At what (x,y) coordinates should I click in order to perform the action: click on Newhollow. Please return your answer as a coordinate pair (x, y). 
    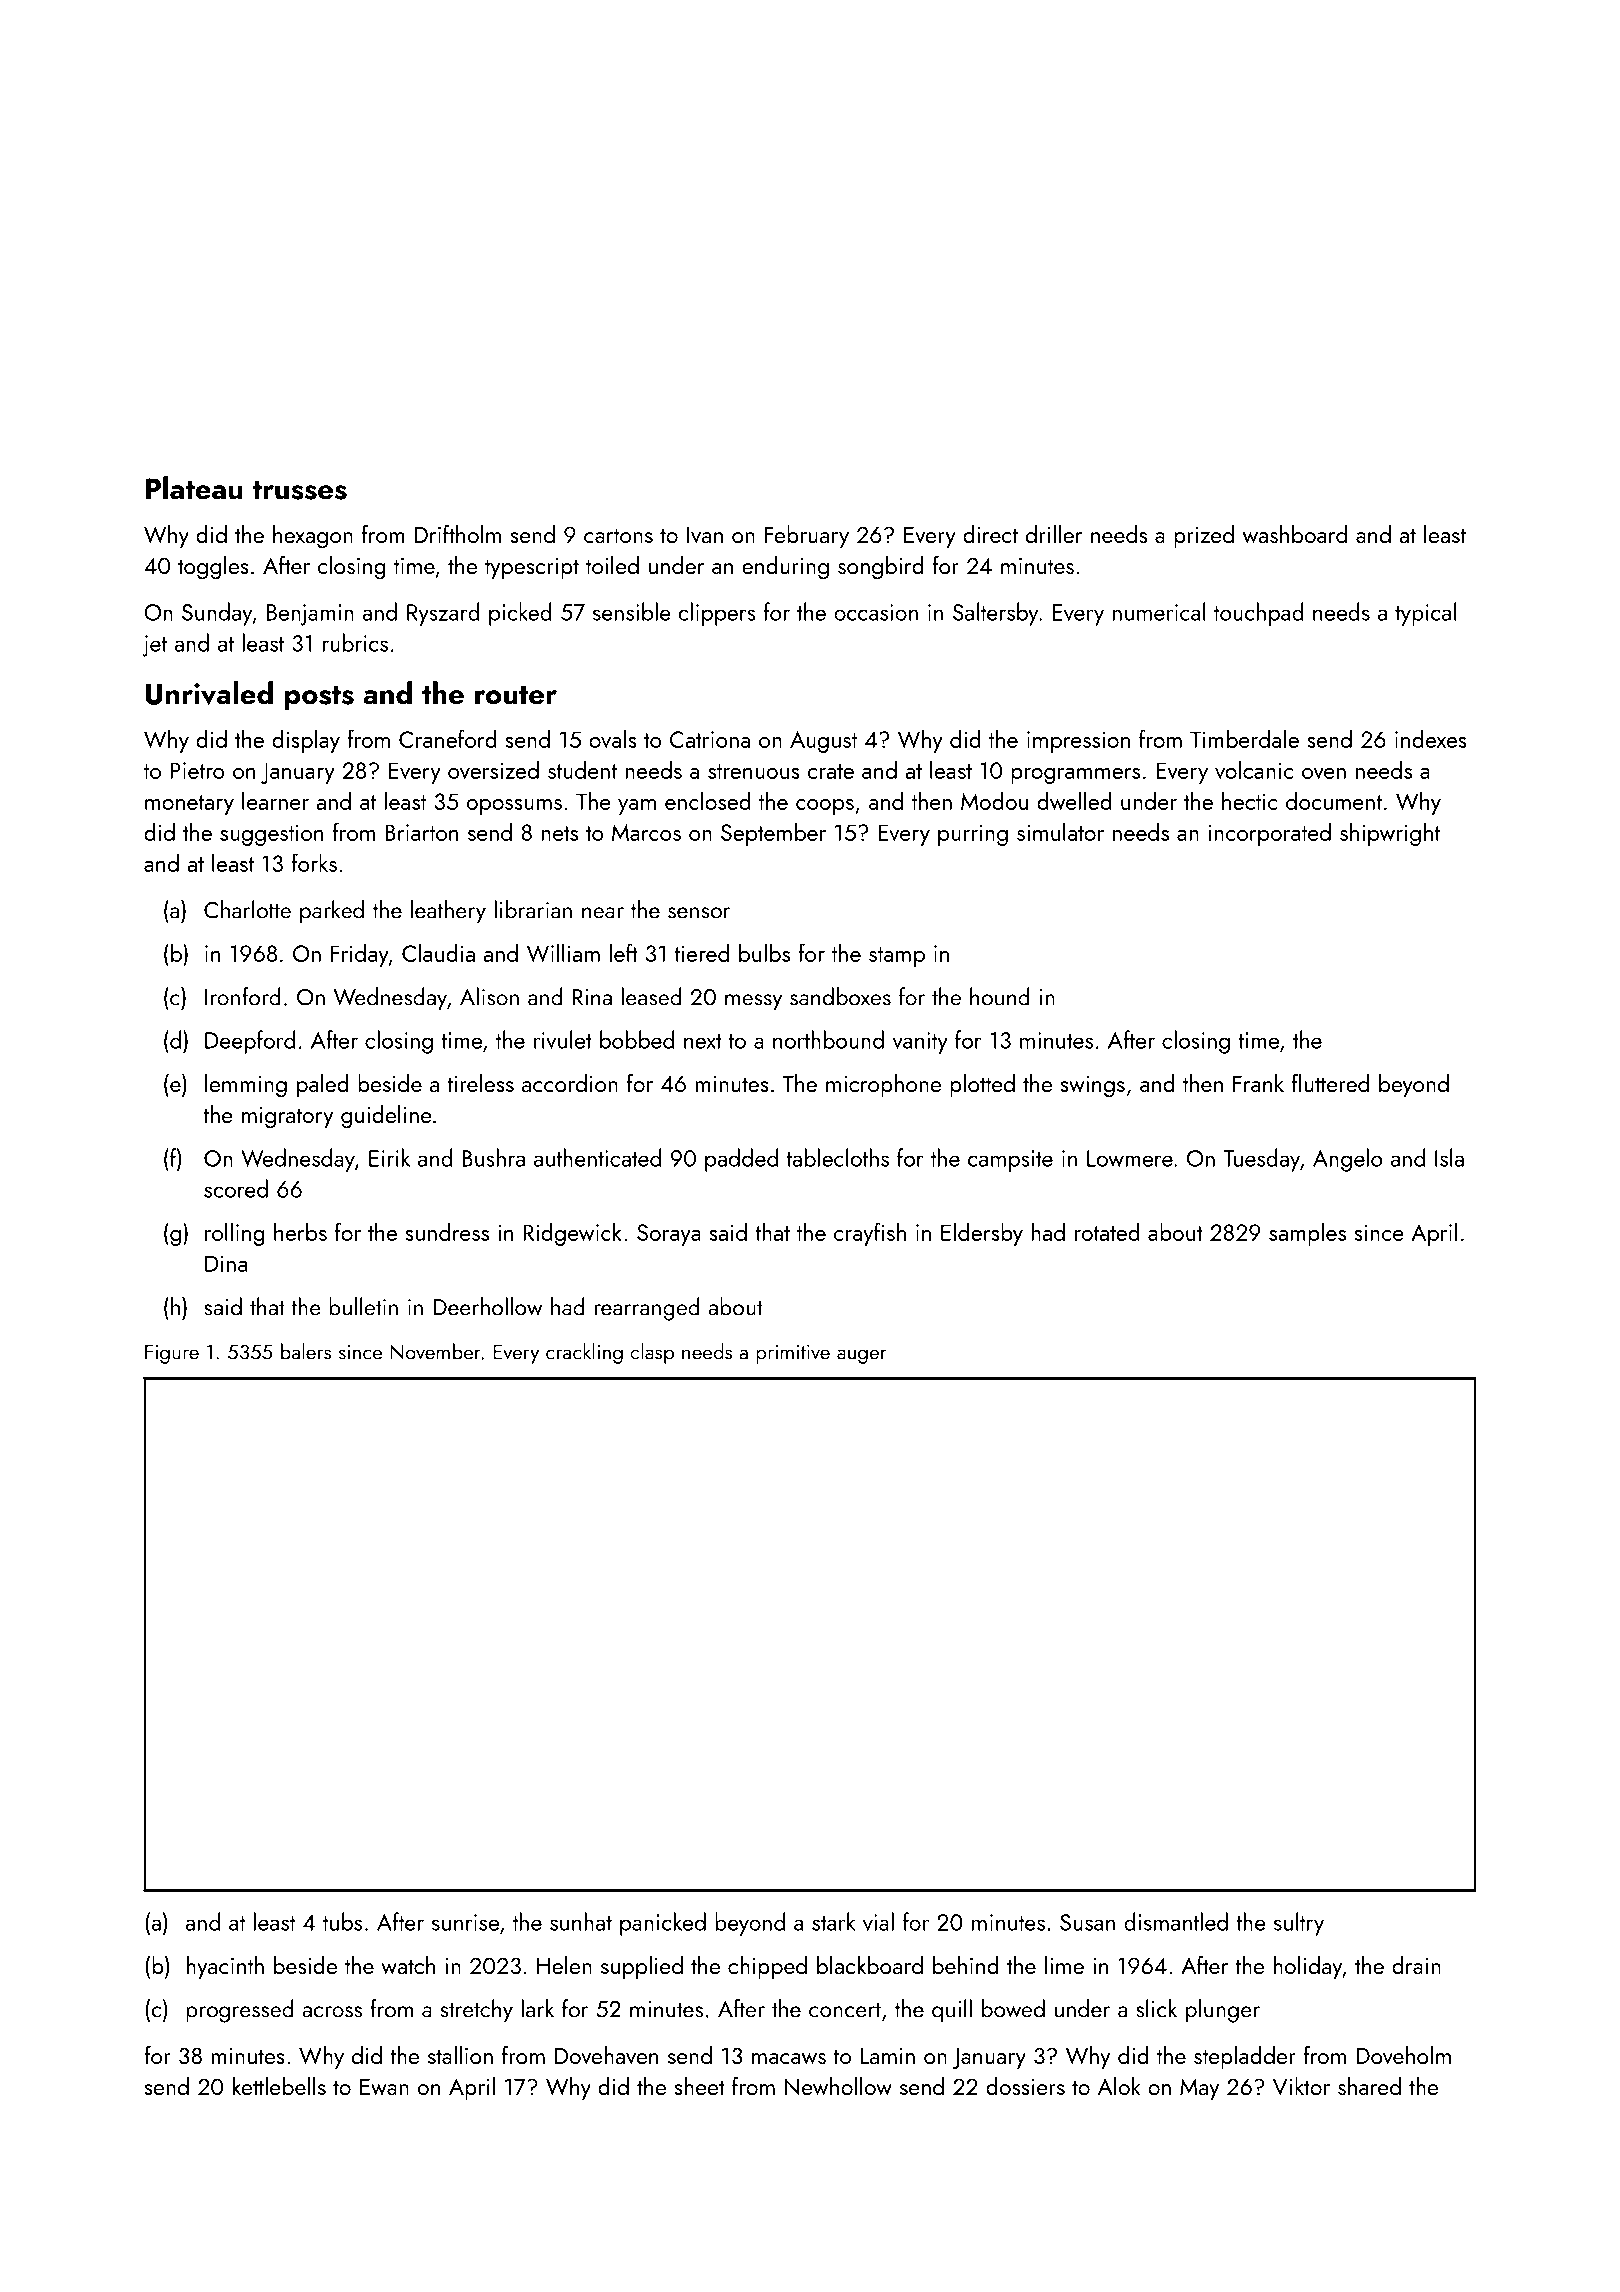
    Looking at the image, I should click on (838, 2086).
